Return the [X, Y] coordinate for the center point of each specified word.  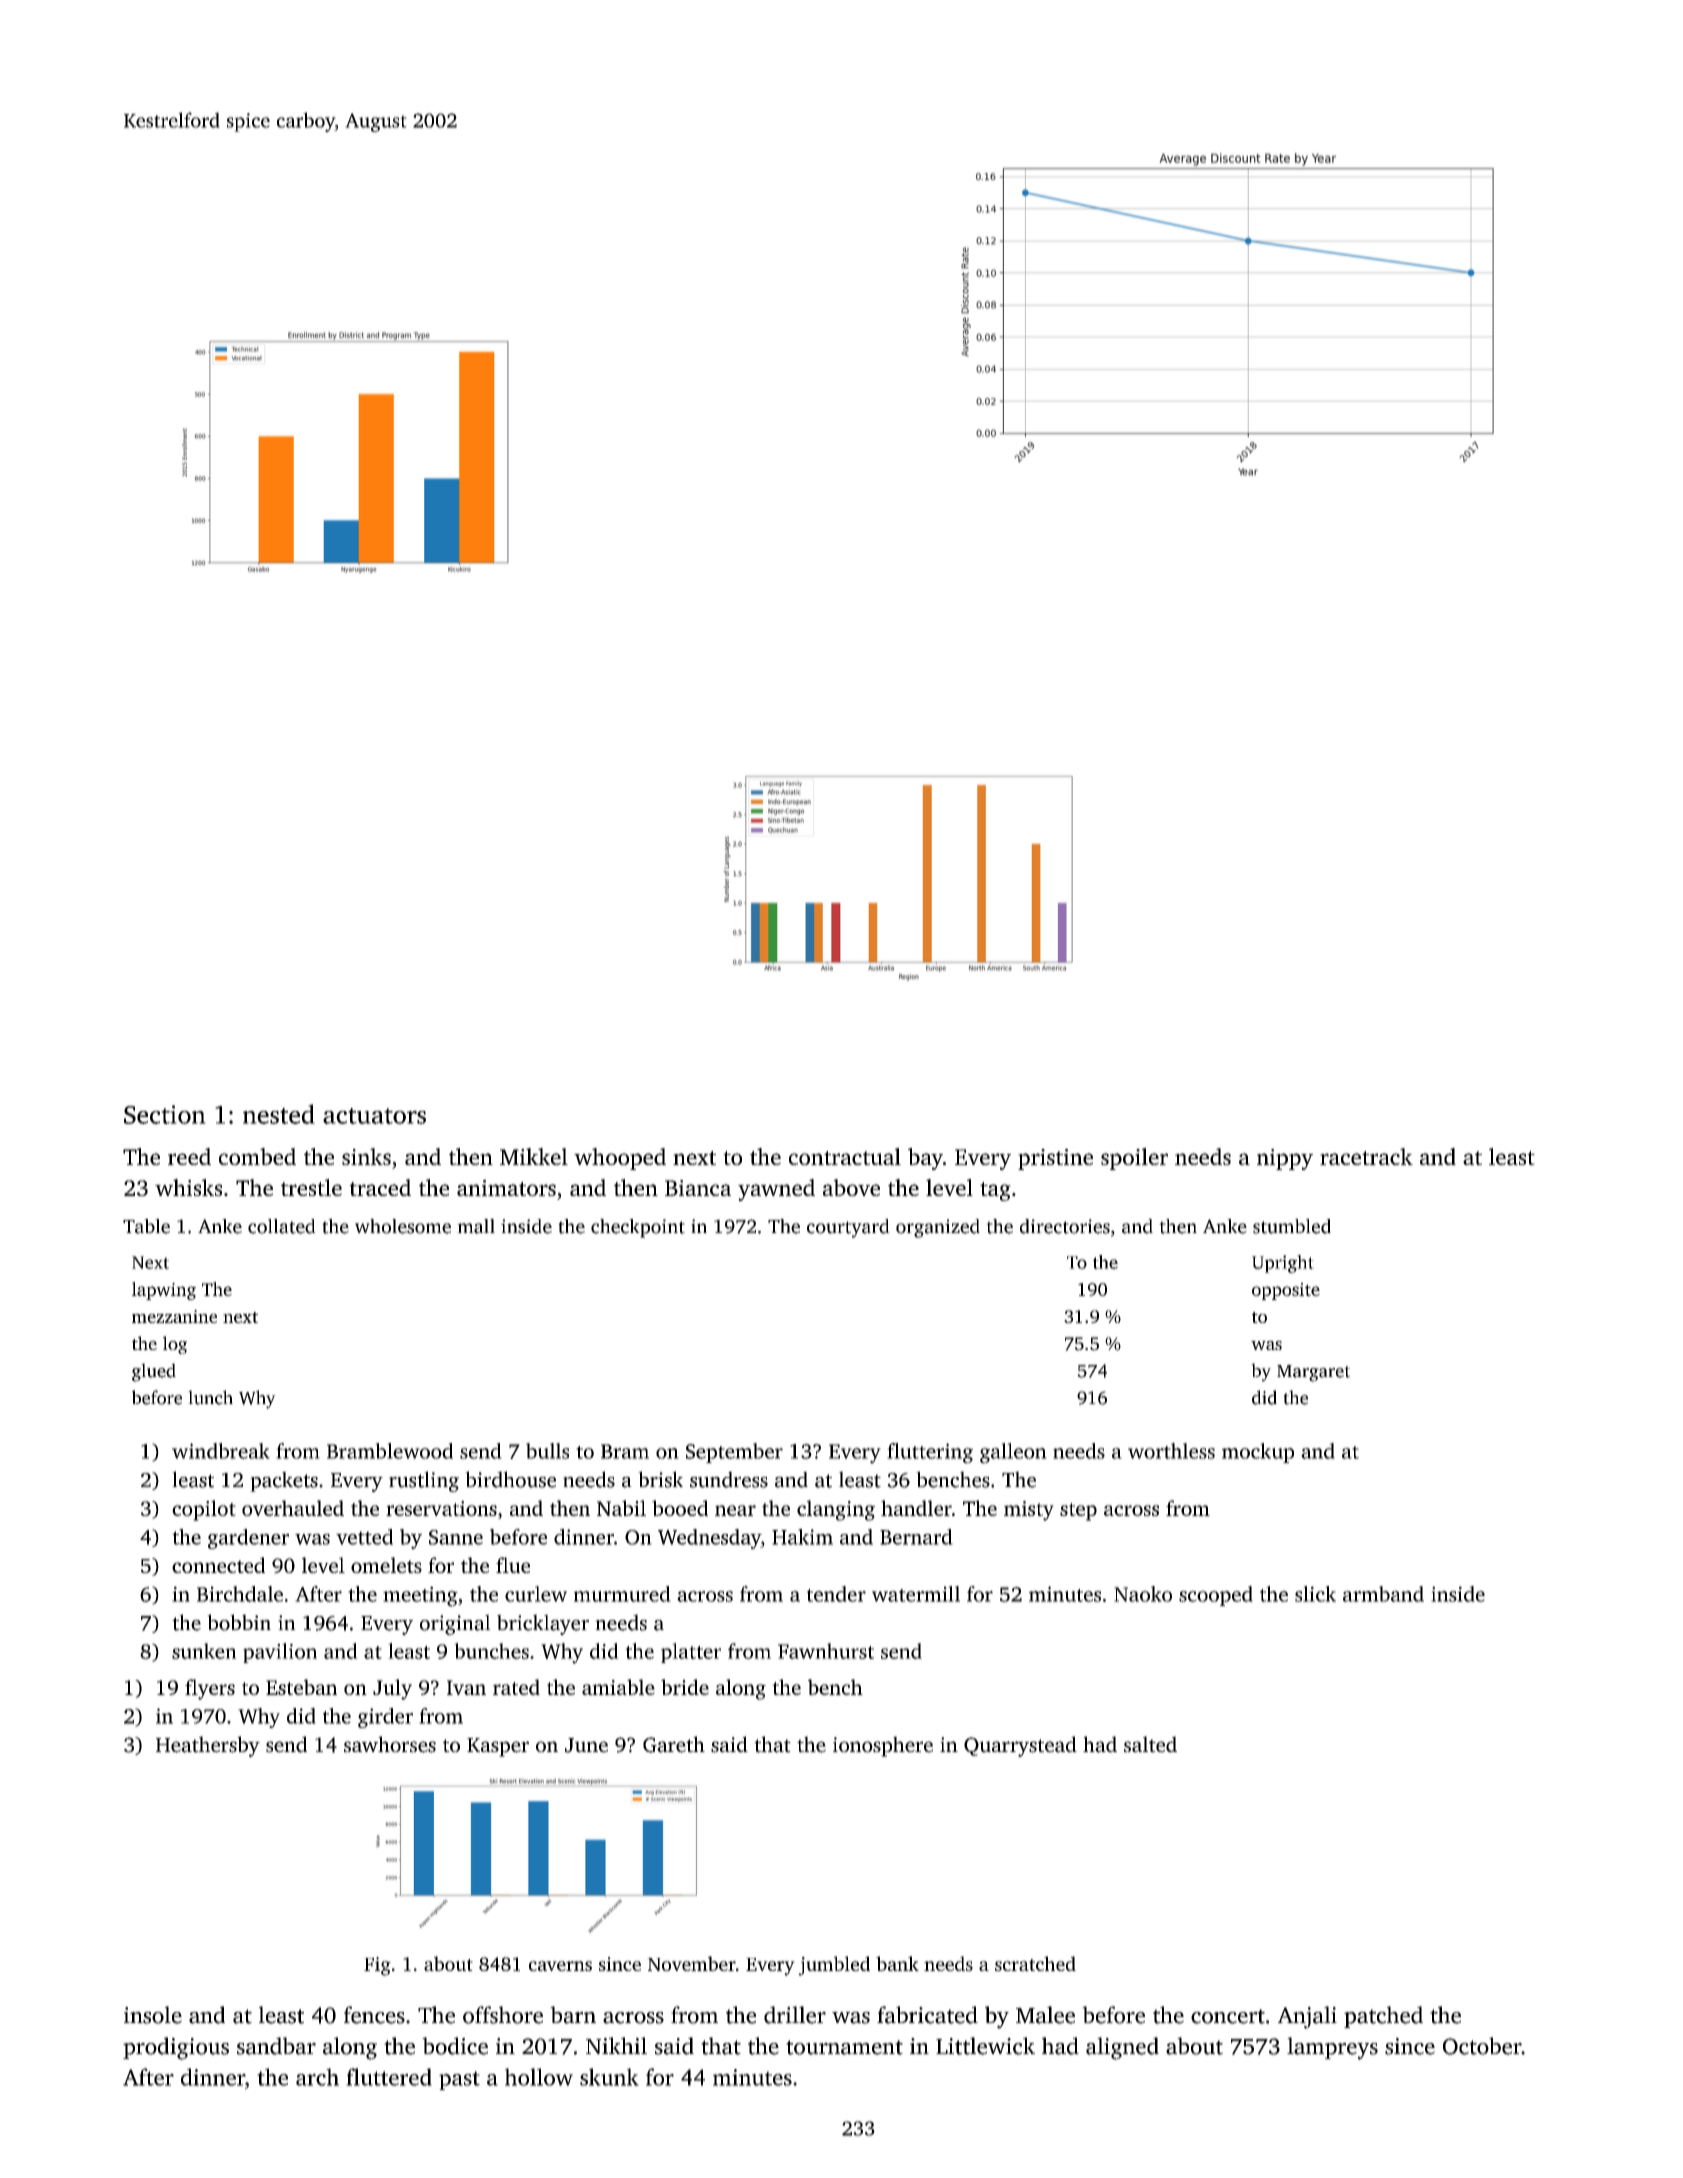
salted [1150, 1744]
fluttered [389, 2077]
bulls [547, 1451]
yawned [776, 1190]
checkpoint [638, 1228]
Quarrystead [1020, 1746]
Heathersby [208, 1746]
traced [380, 1187]
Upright [1283, 1264]
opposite [1286, 1291]
